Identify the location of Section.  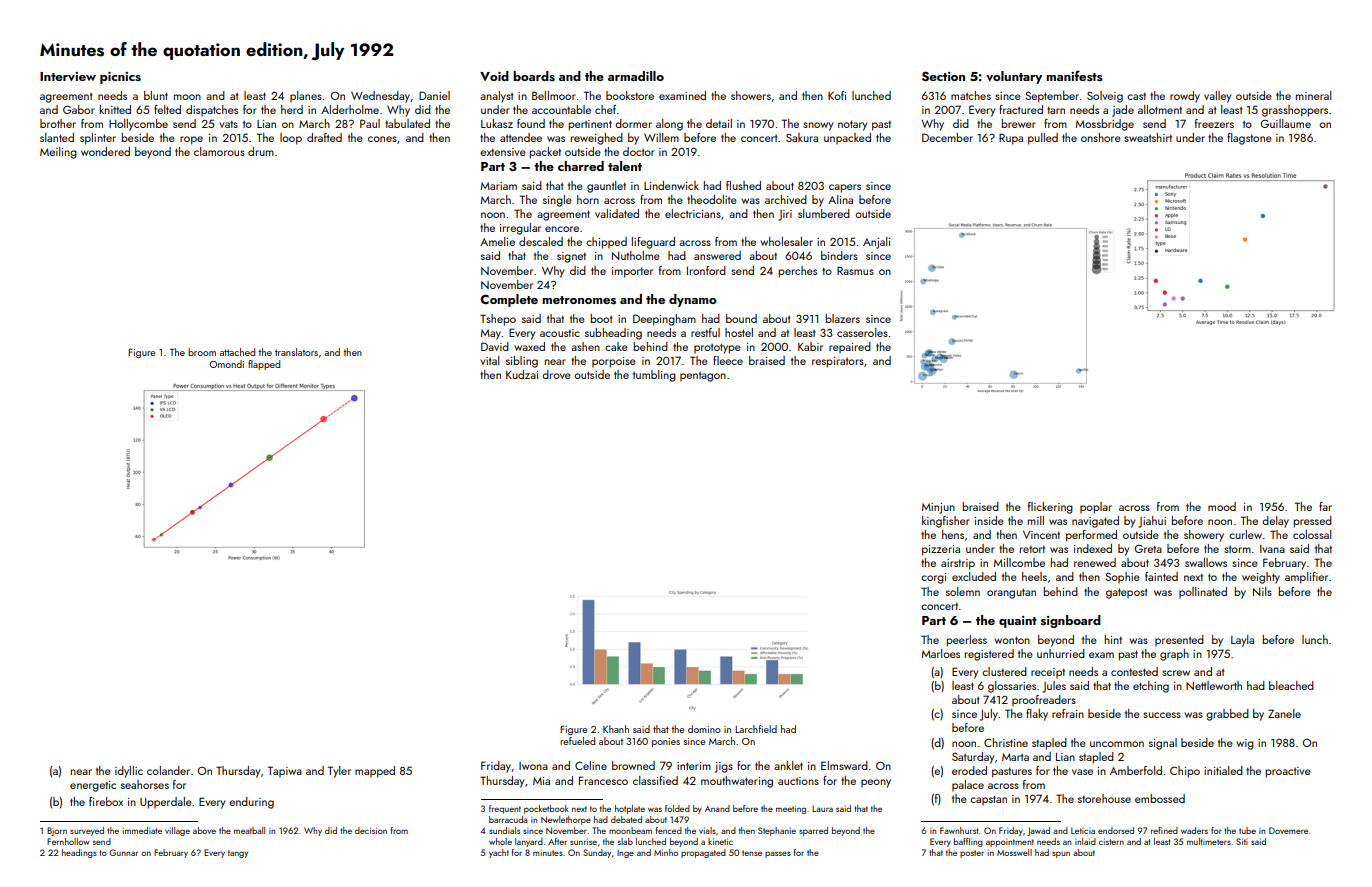
(943, 76).
